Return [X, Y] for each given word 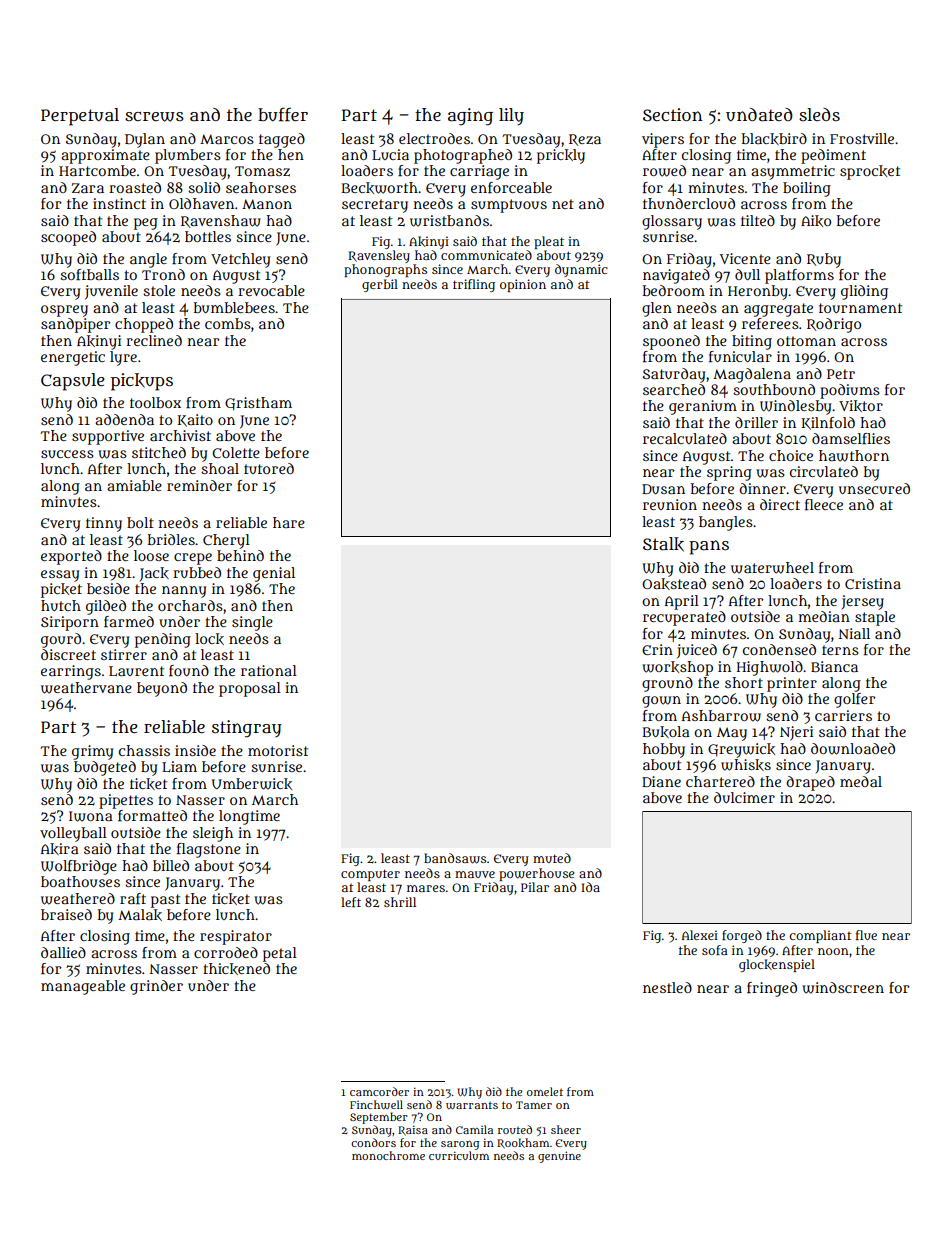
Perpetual [80, 117]
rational [269, 670]
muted [552, 858]
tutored [269, 468]
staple [875, 618]
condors [373, 1142]
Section [673, 114]
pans [709, 547]
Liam [179, 766]
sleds [819, 114]
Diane [661, 781]
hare [289, 522]
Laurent [136, 671]
